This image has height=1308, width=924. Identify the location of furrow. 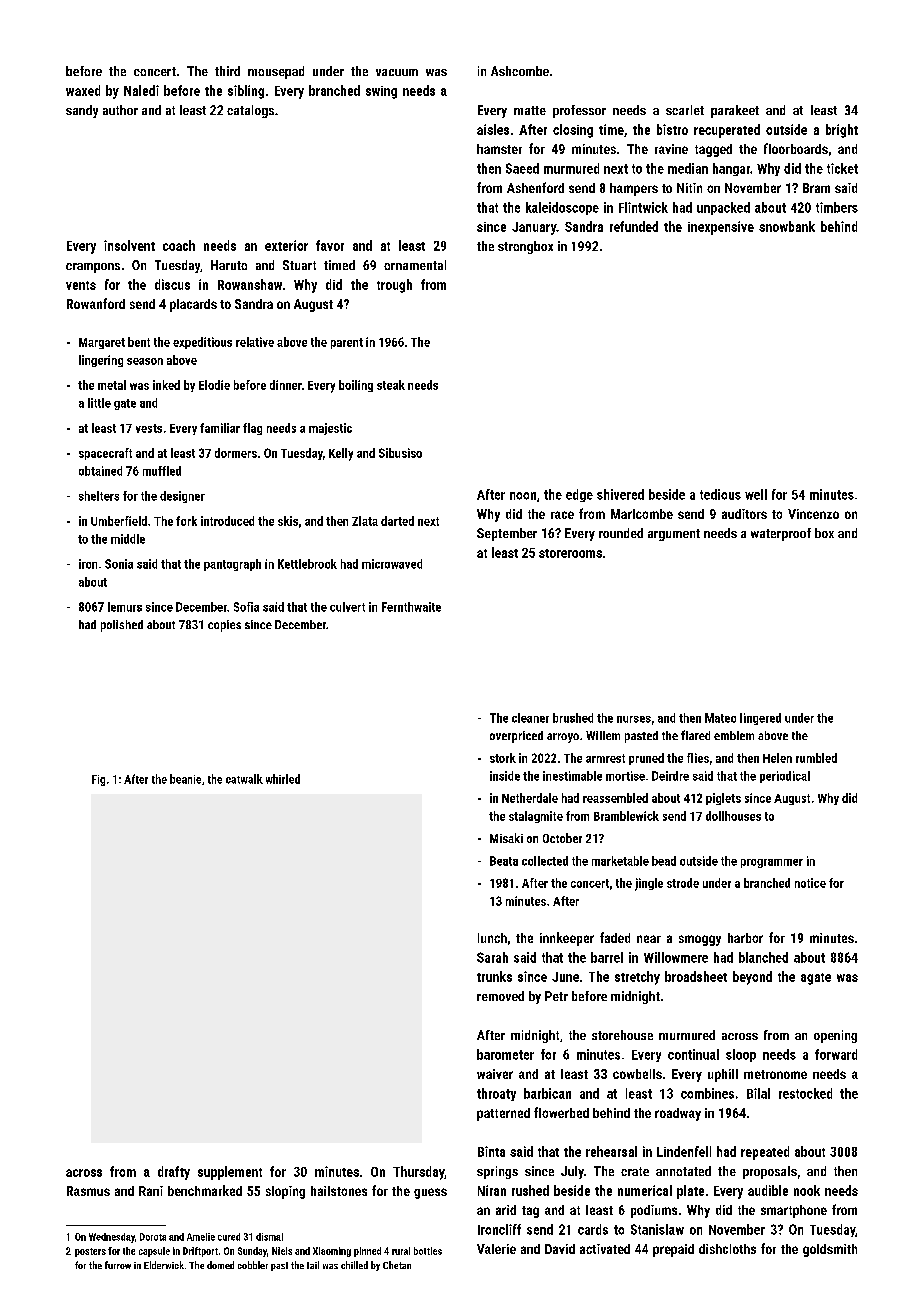
(118, 1265).
